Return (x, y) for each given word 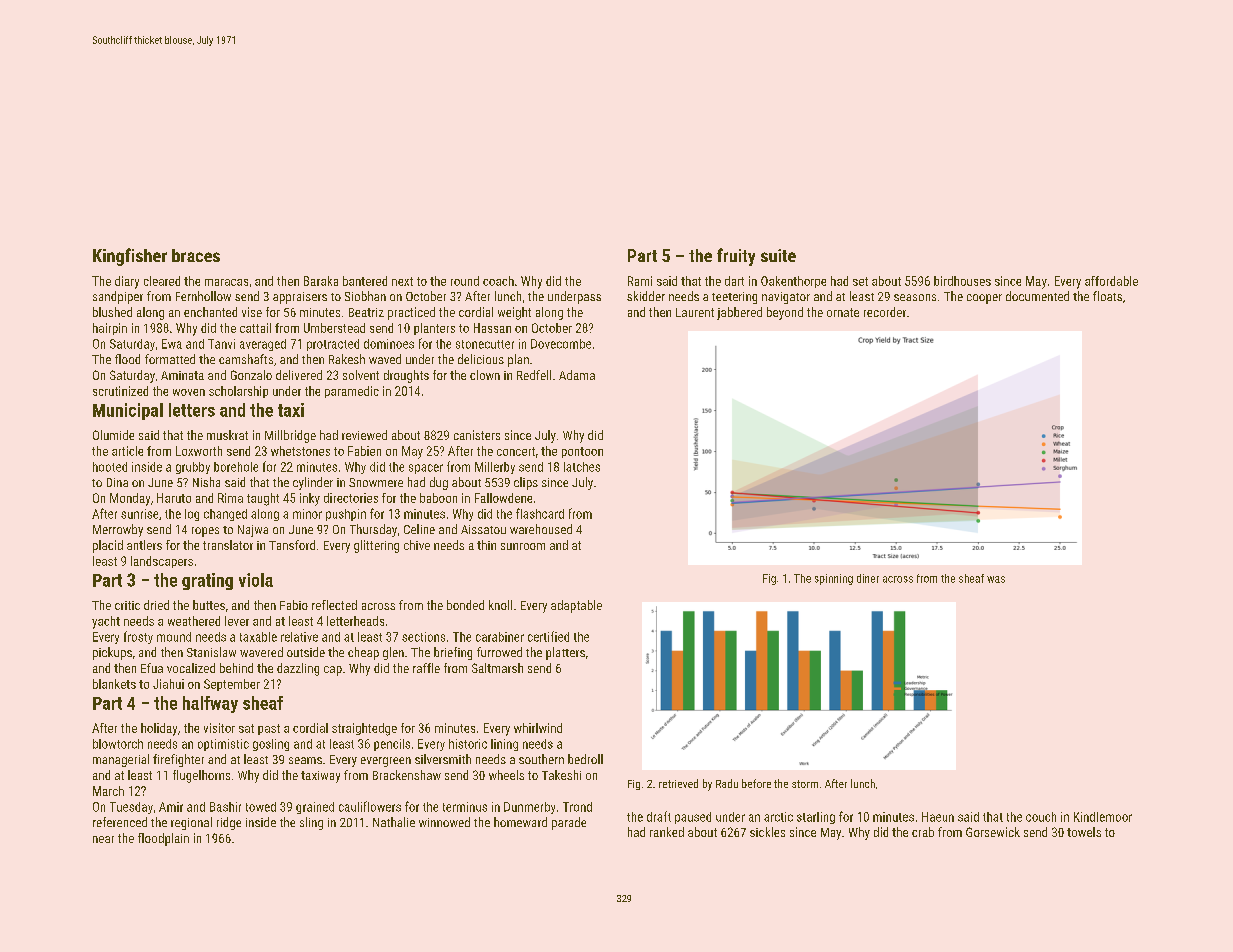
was (996, 579)
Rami (640, 281)
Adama (577, 375)
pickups (112, 653)
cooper (984, 299)
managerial (121, 760)
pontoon (582, 452)
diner (868, 578)
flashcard (540, 513)
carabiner (500, 637)
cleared (162, 281)
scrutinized (120, 391)
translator (228, 545)
